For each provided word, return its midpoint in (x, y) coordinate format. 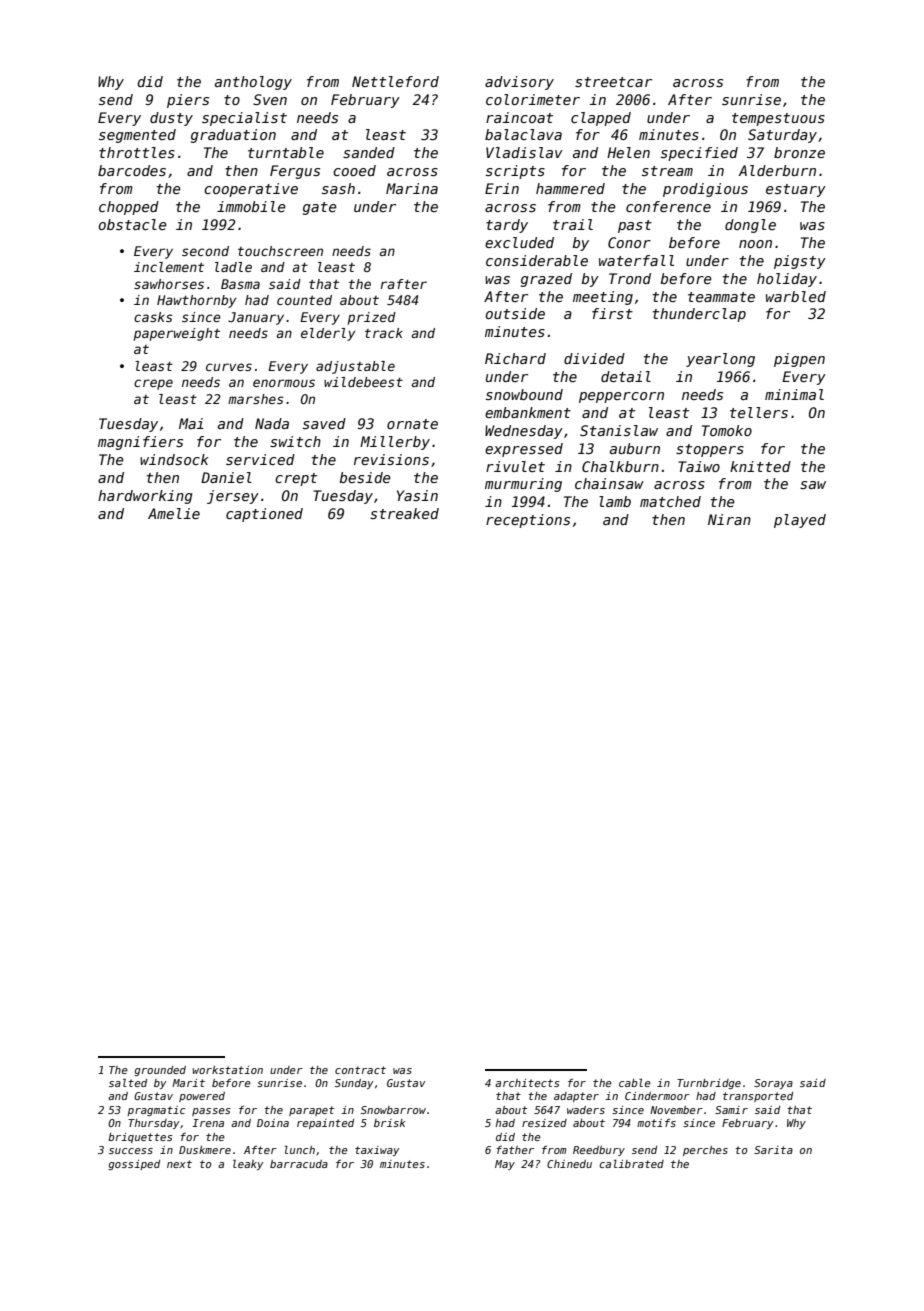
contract (360, 1070)
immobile (251, 206)
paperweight (177, 334)
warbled (796, 296)
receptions (528, 521)
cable (635, 1082)
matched (670, 501)
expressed (524, 450)
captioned (264, 515)
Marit (188, 1083)
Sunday (354, 1084)
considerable (537, 260)
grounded (160, 1071)
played (800, 521)
